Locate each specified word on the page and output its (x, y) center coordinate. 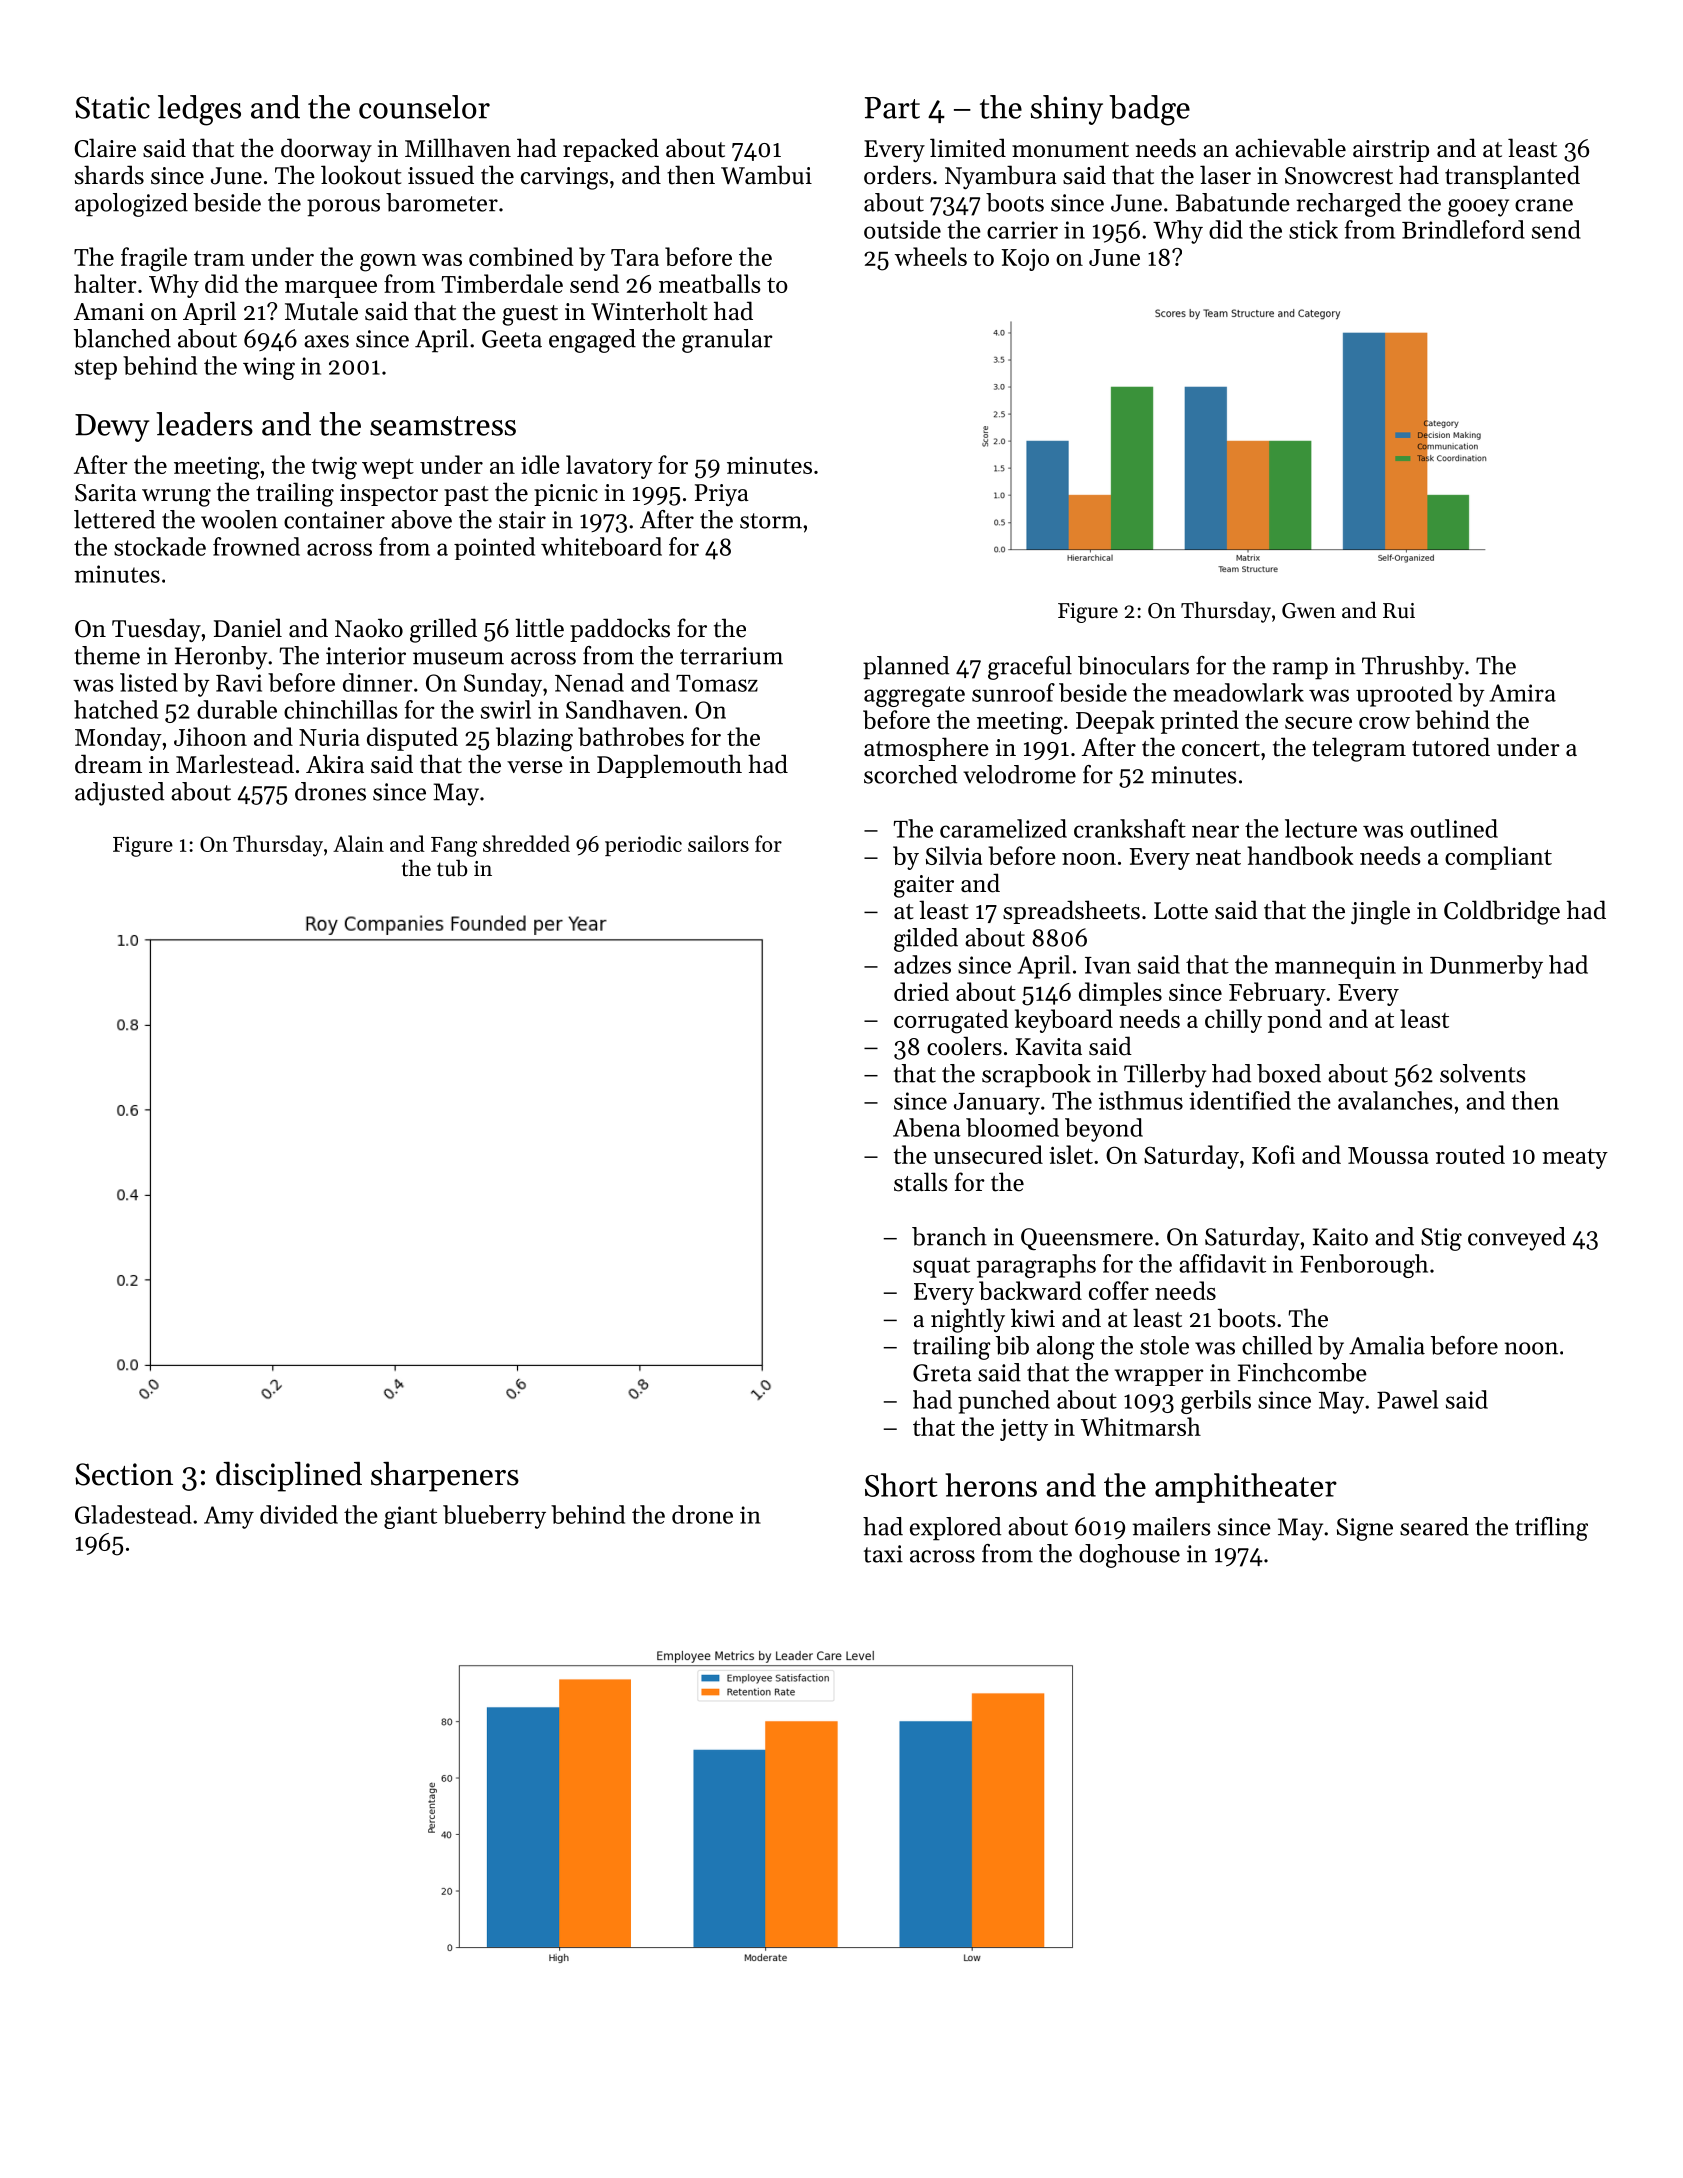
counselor (424, 107)
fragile (154, 259)
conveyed (1517, 1239)
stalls (921, 1182)
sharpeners (445, 1477)
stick (1313, 229)
